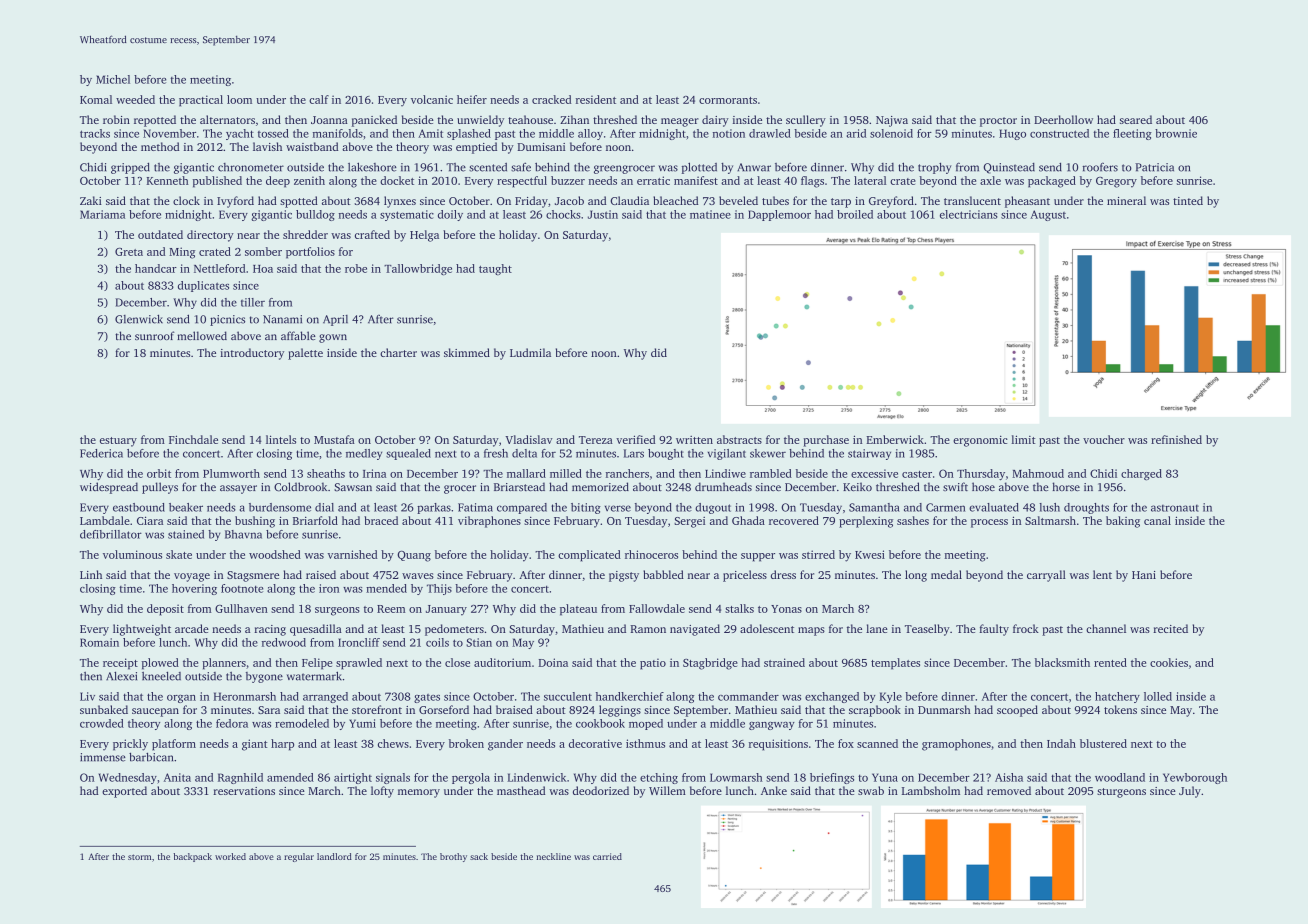  Describe the element at coordinates (1126, 200) in the screenshot. I see `mineral` at that location.
